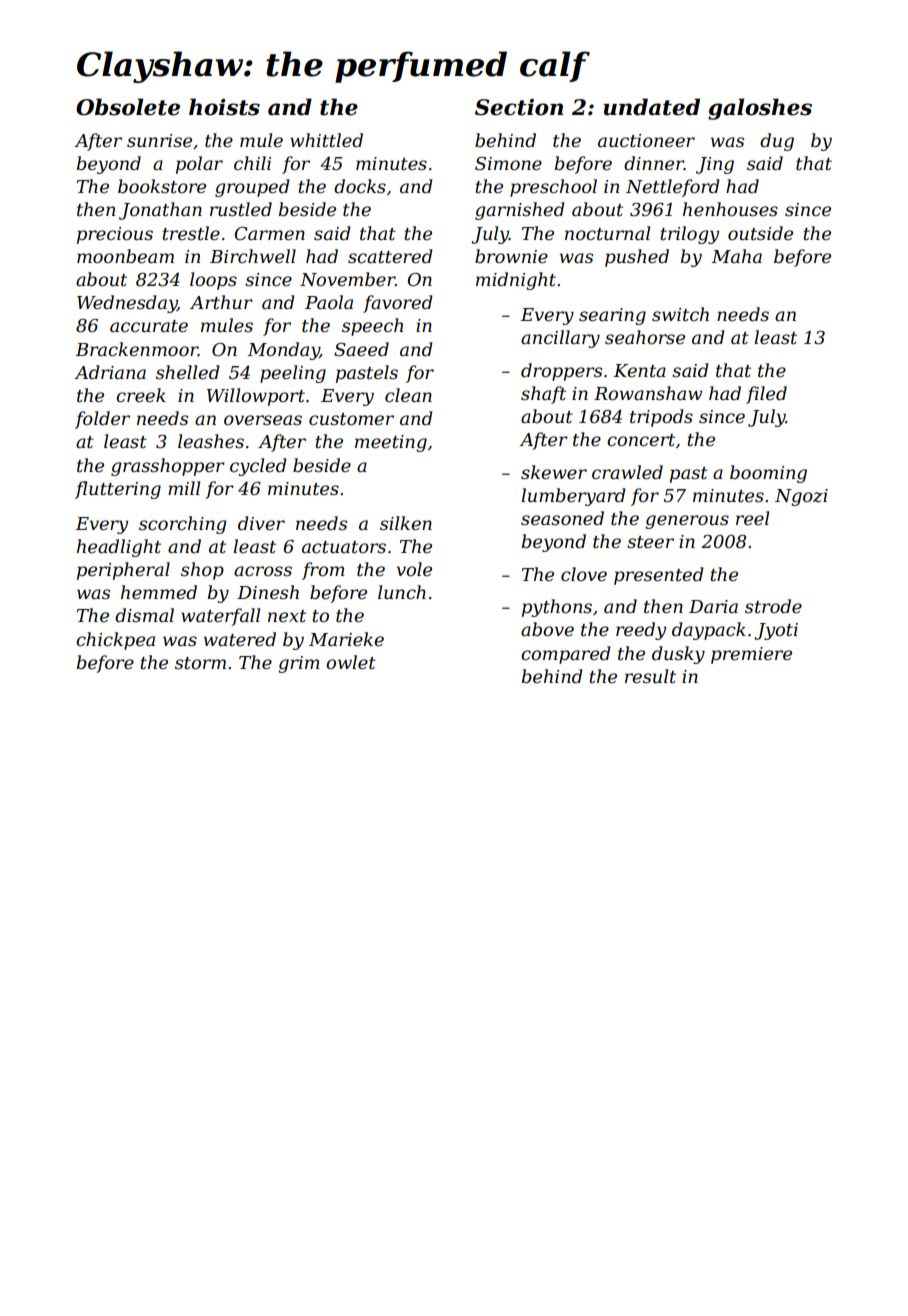 The height and width of the screenshot is (1316, 908). What do you see at coordinates (191, 233) in the screenshot?
I see `trestle` at bounding box center [191, 233].
